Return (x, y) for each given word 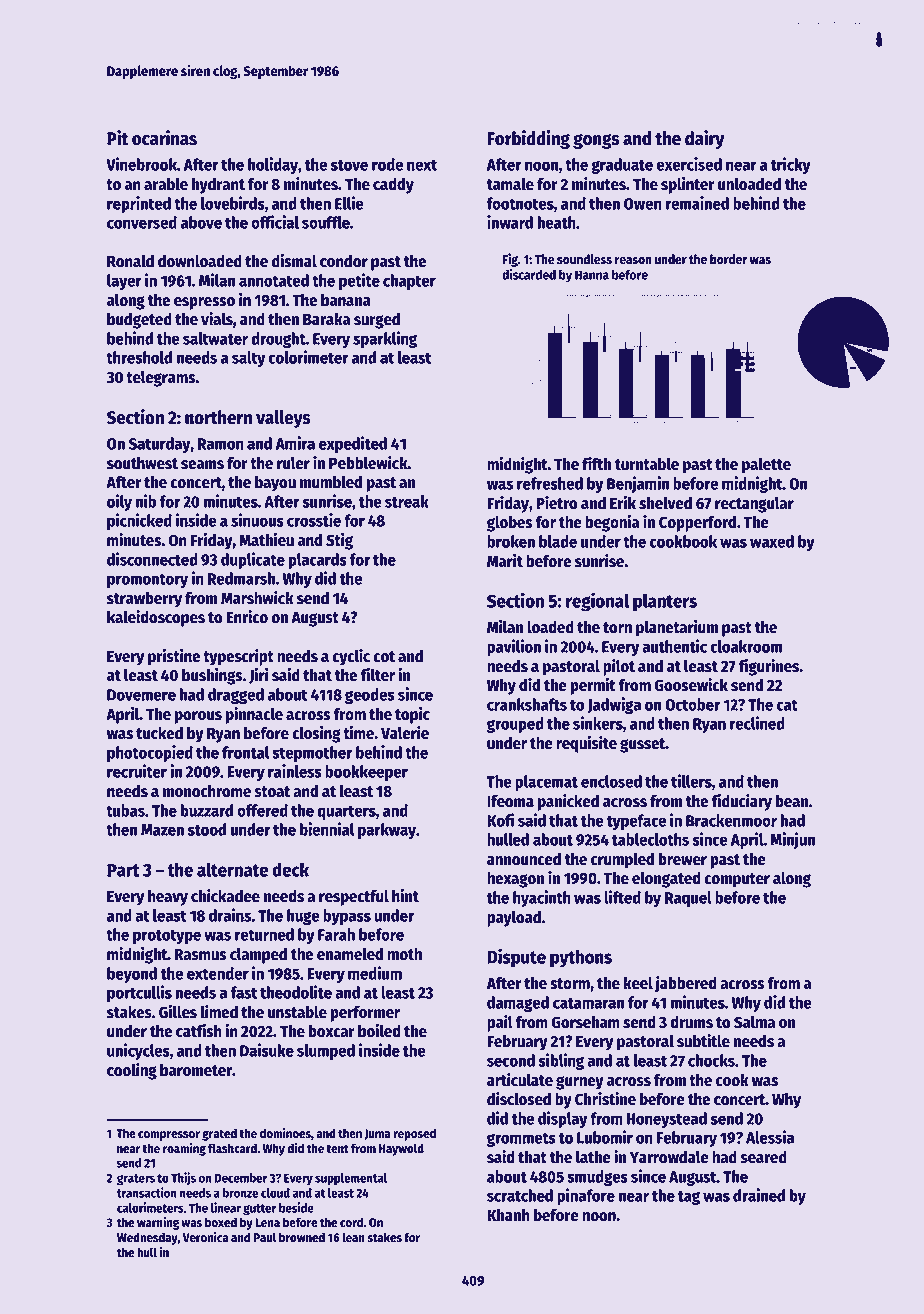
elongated (666, 879)
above (201, 222)
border (728, 259)
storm (570, 984)
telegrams (160, 378)
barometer (196, 1070)
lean (353, 1237)
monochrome (207, 791)
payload (514, 918)
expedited (353, 444)
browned (302, 1237)
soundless (584, 259)
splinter (687, 185)
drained (759, 1195)
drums (691, 1022)
